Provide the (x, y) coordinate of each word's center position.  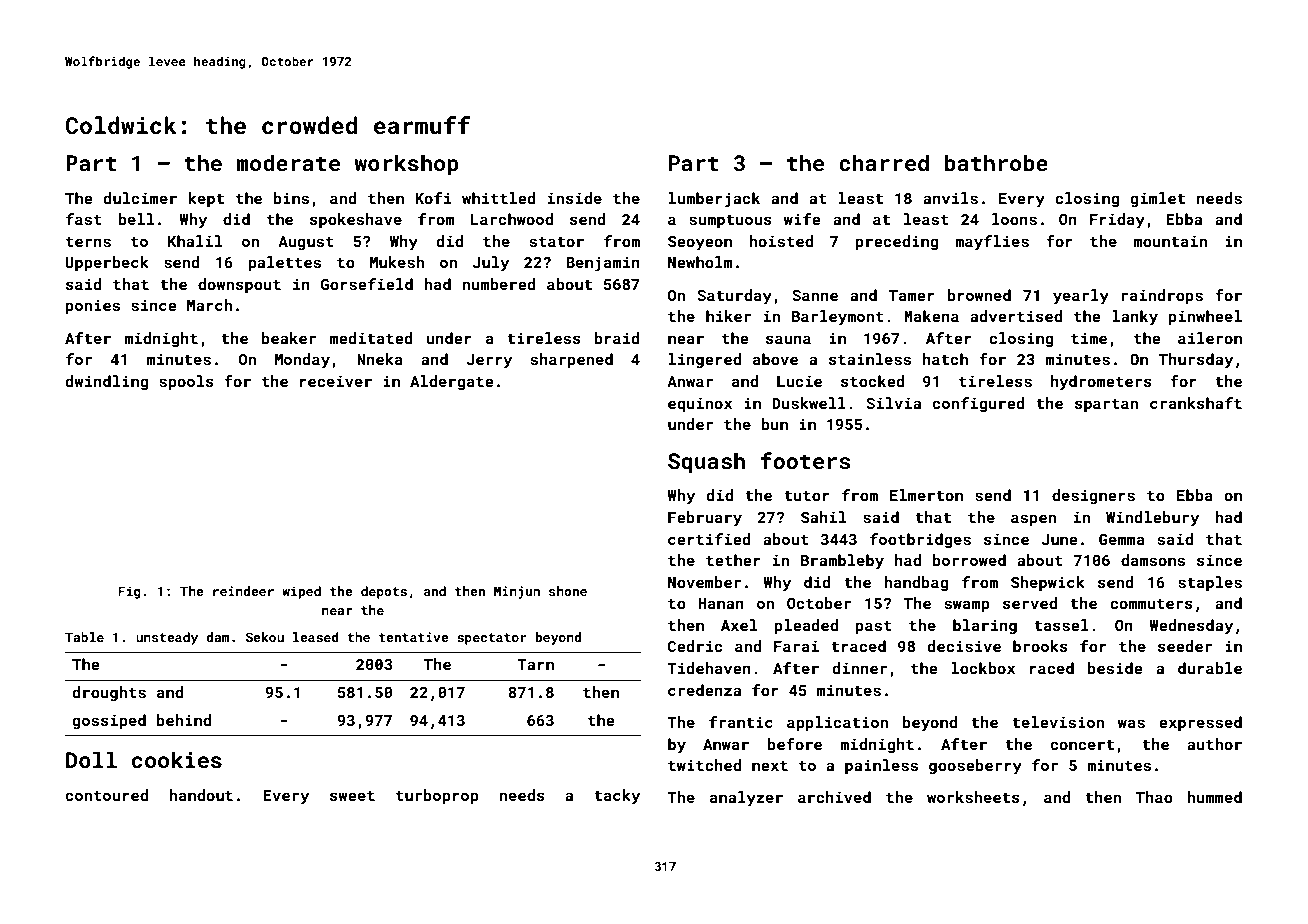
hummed (1214, 797)
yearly (1081, 297)
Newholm (700, 262)
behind (184, 720)
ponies (93, 306)
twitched (704, 765)
